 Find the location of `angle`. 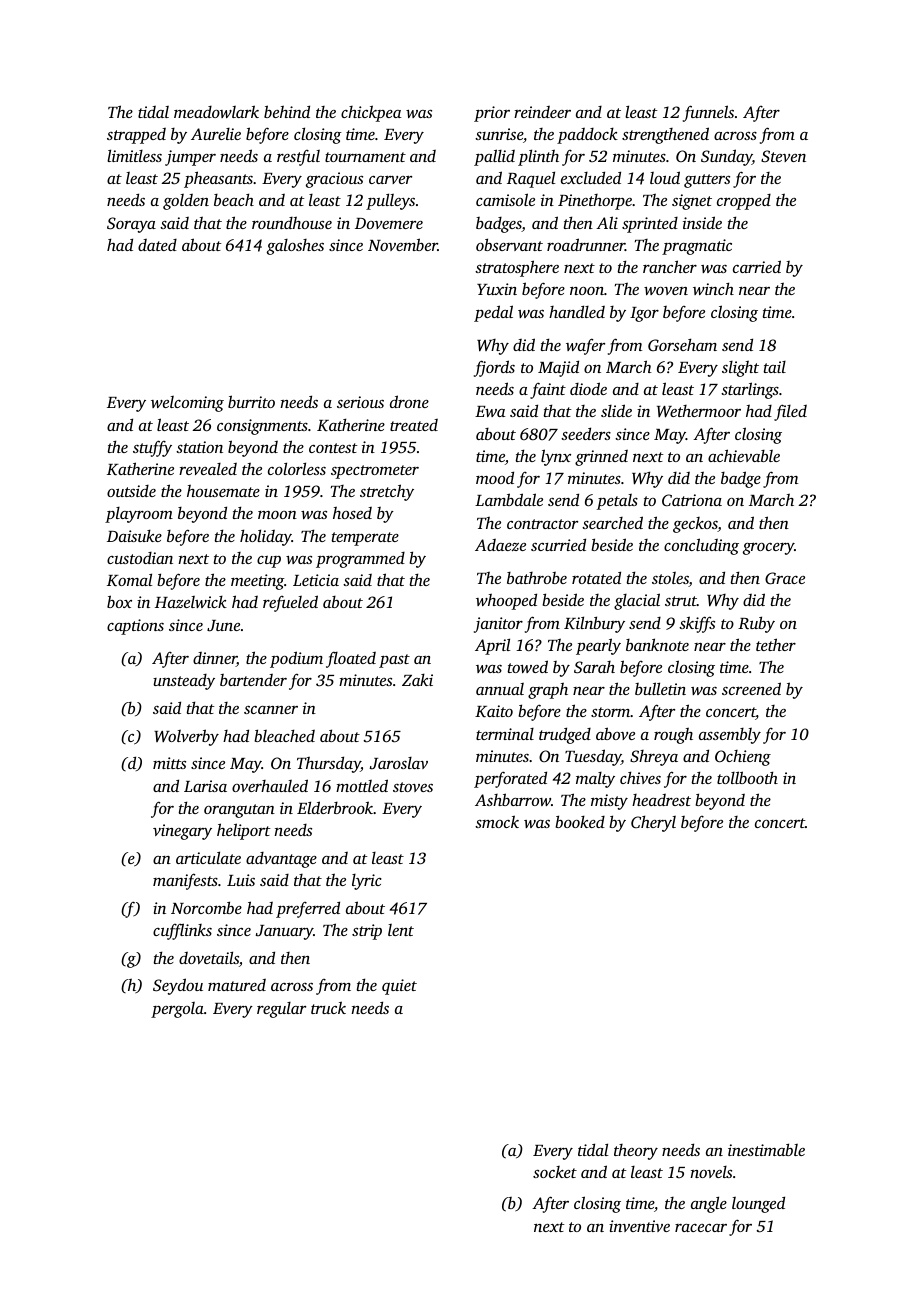

angle is located at coordinates (709, 1204).
